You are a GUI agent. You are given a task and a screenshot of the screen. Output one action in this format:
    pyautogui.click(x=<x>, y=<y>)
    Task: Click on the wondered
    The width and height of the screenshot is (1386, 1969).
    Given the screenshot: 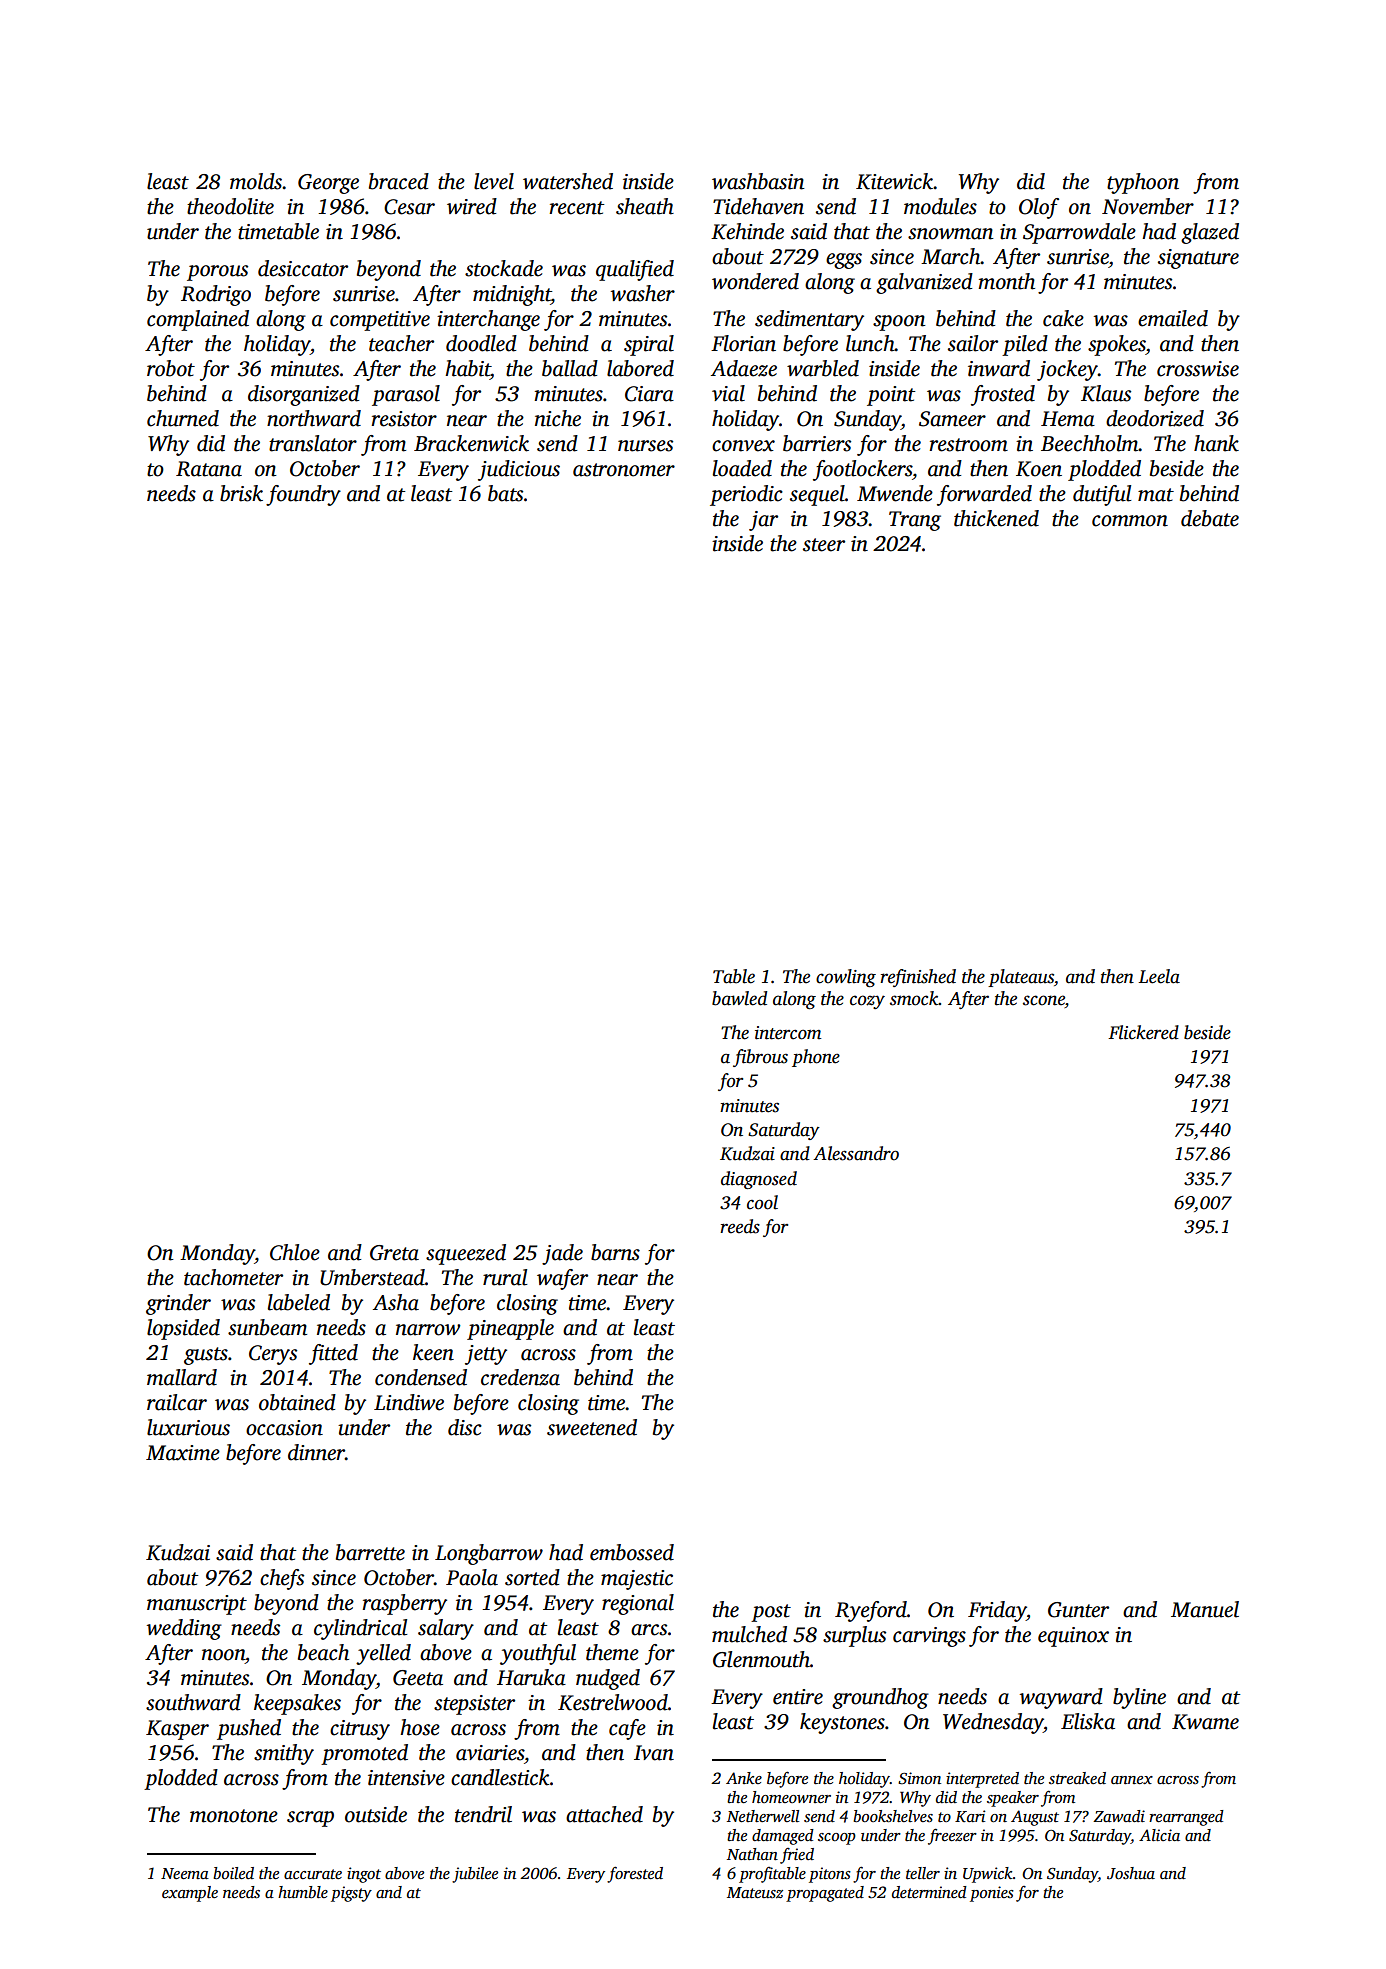 What is the action you would take?
    pyautogui.click(x=755, y=281)
